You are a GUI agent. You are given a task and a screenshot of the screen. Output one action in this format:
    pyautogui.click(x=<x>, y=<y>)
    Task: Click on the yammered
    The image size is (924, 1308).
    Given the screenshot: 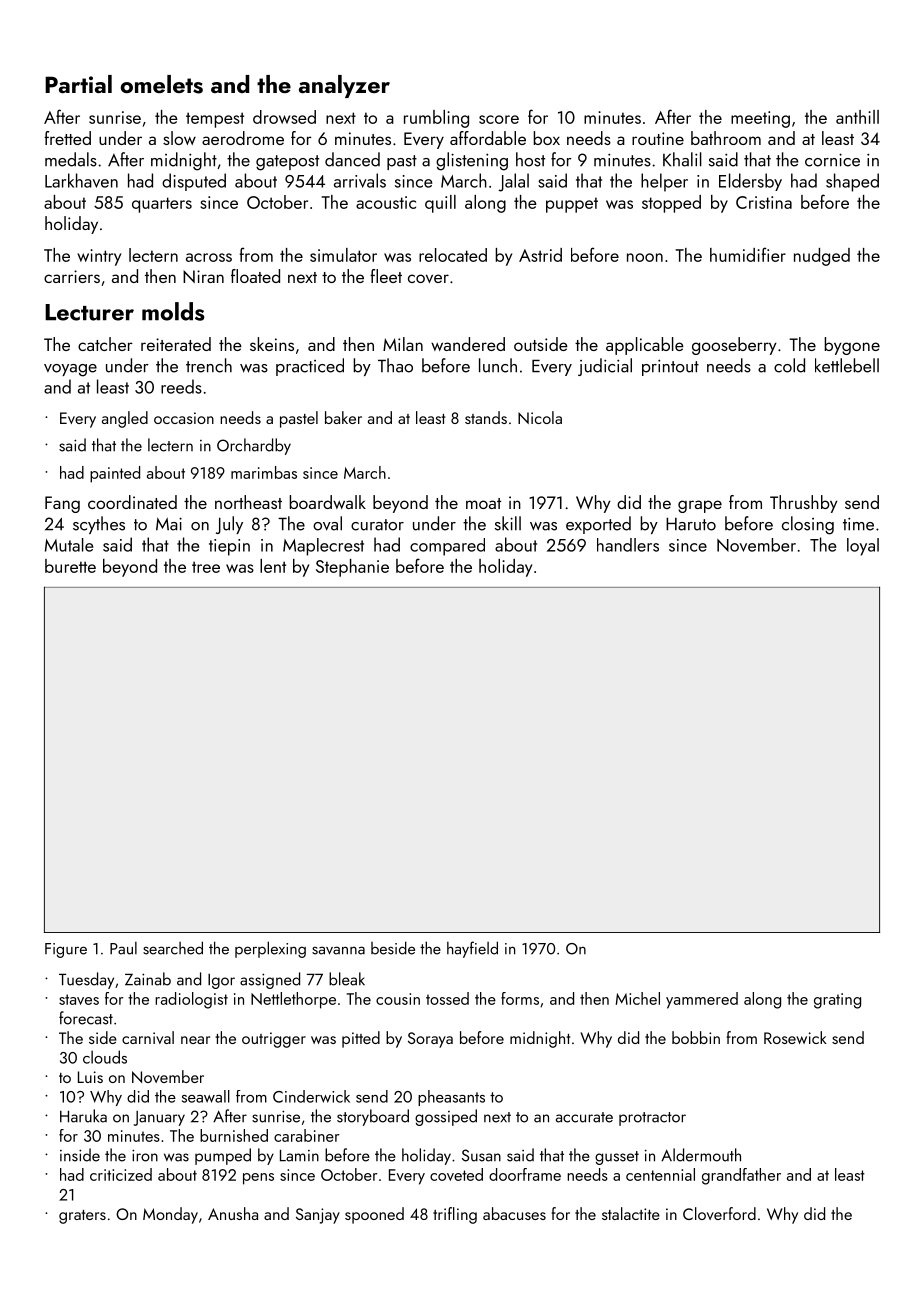 What is the action you would take?
    pyautogui.click(x=702, y=1000)
